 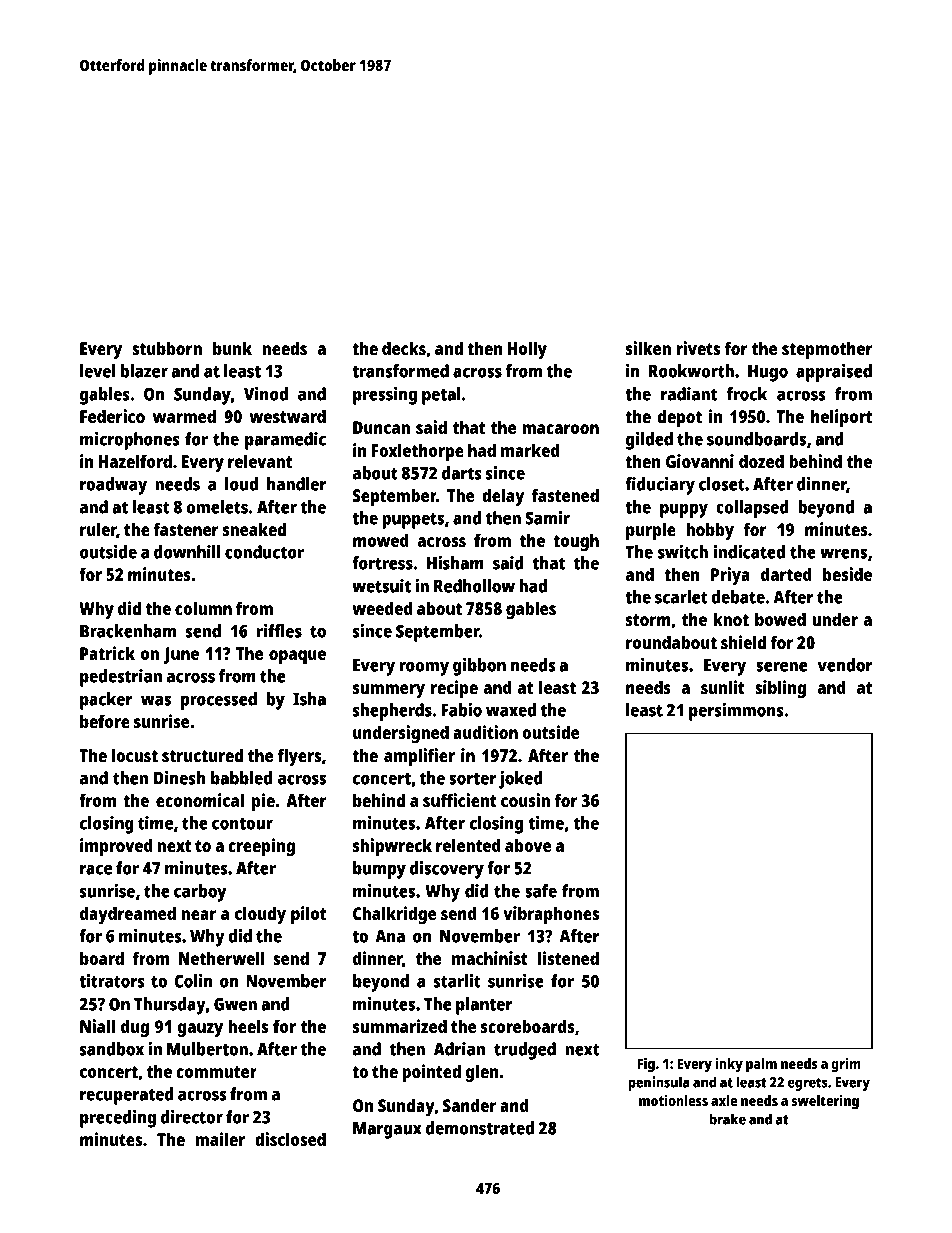 What do you see at coordinates (112, 416) in the page?
I see `Federico` at bounding box center [112, 416].
